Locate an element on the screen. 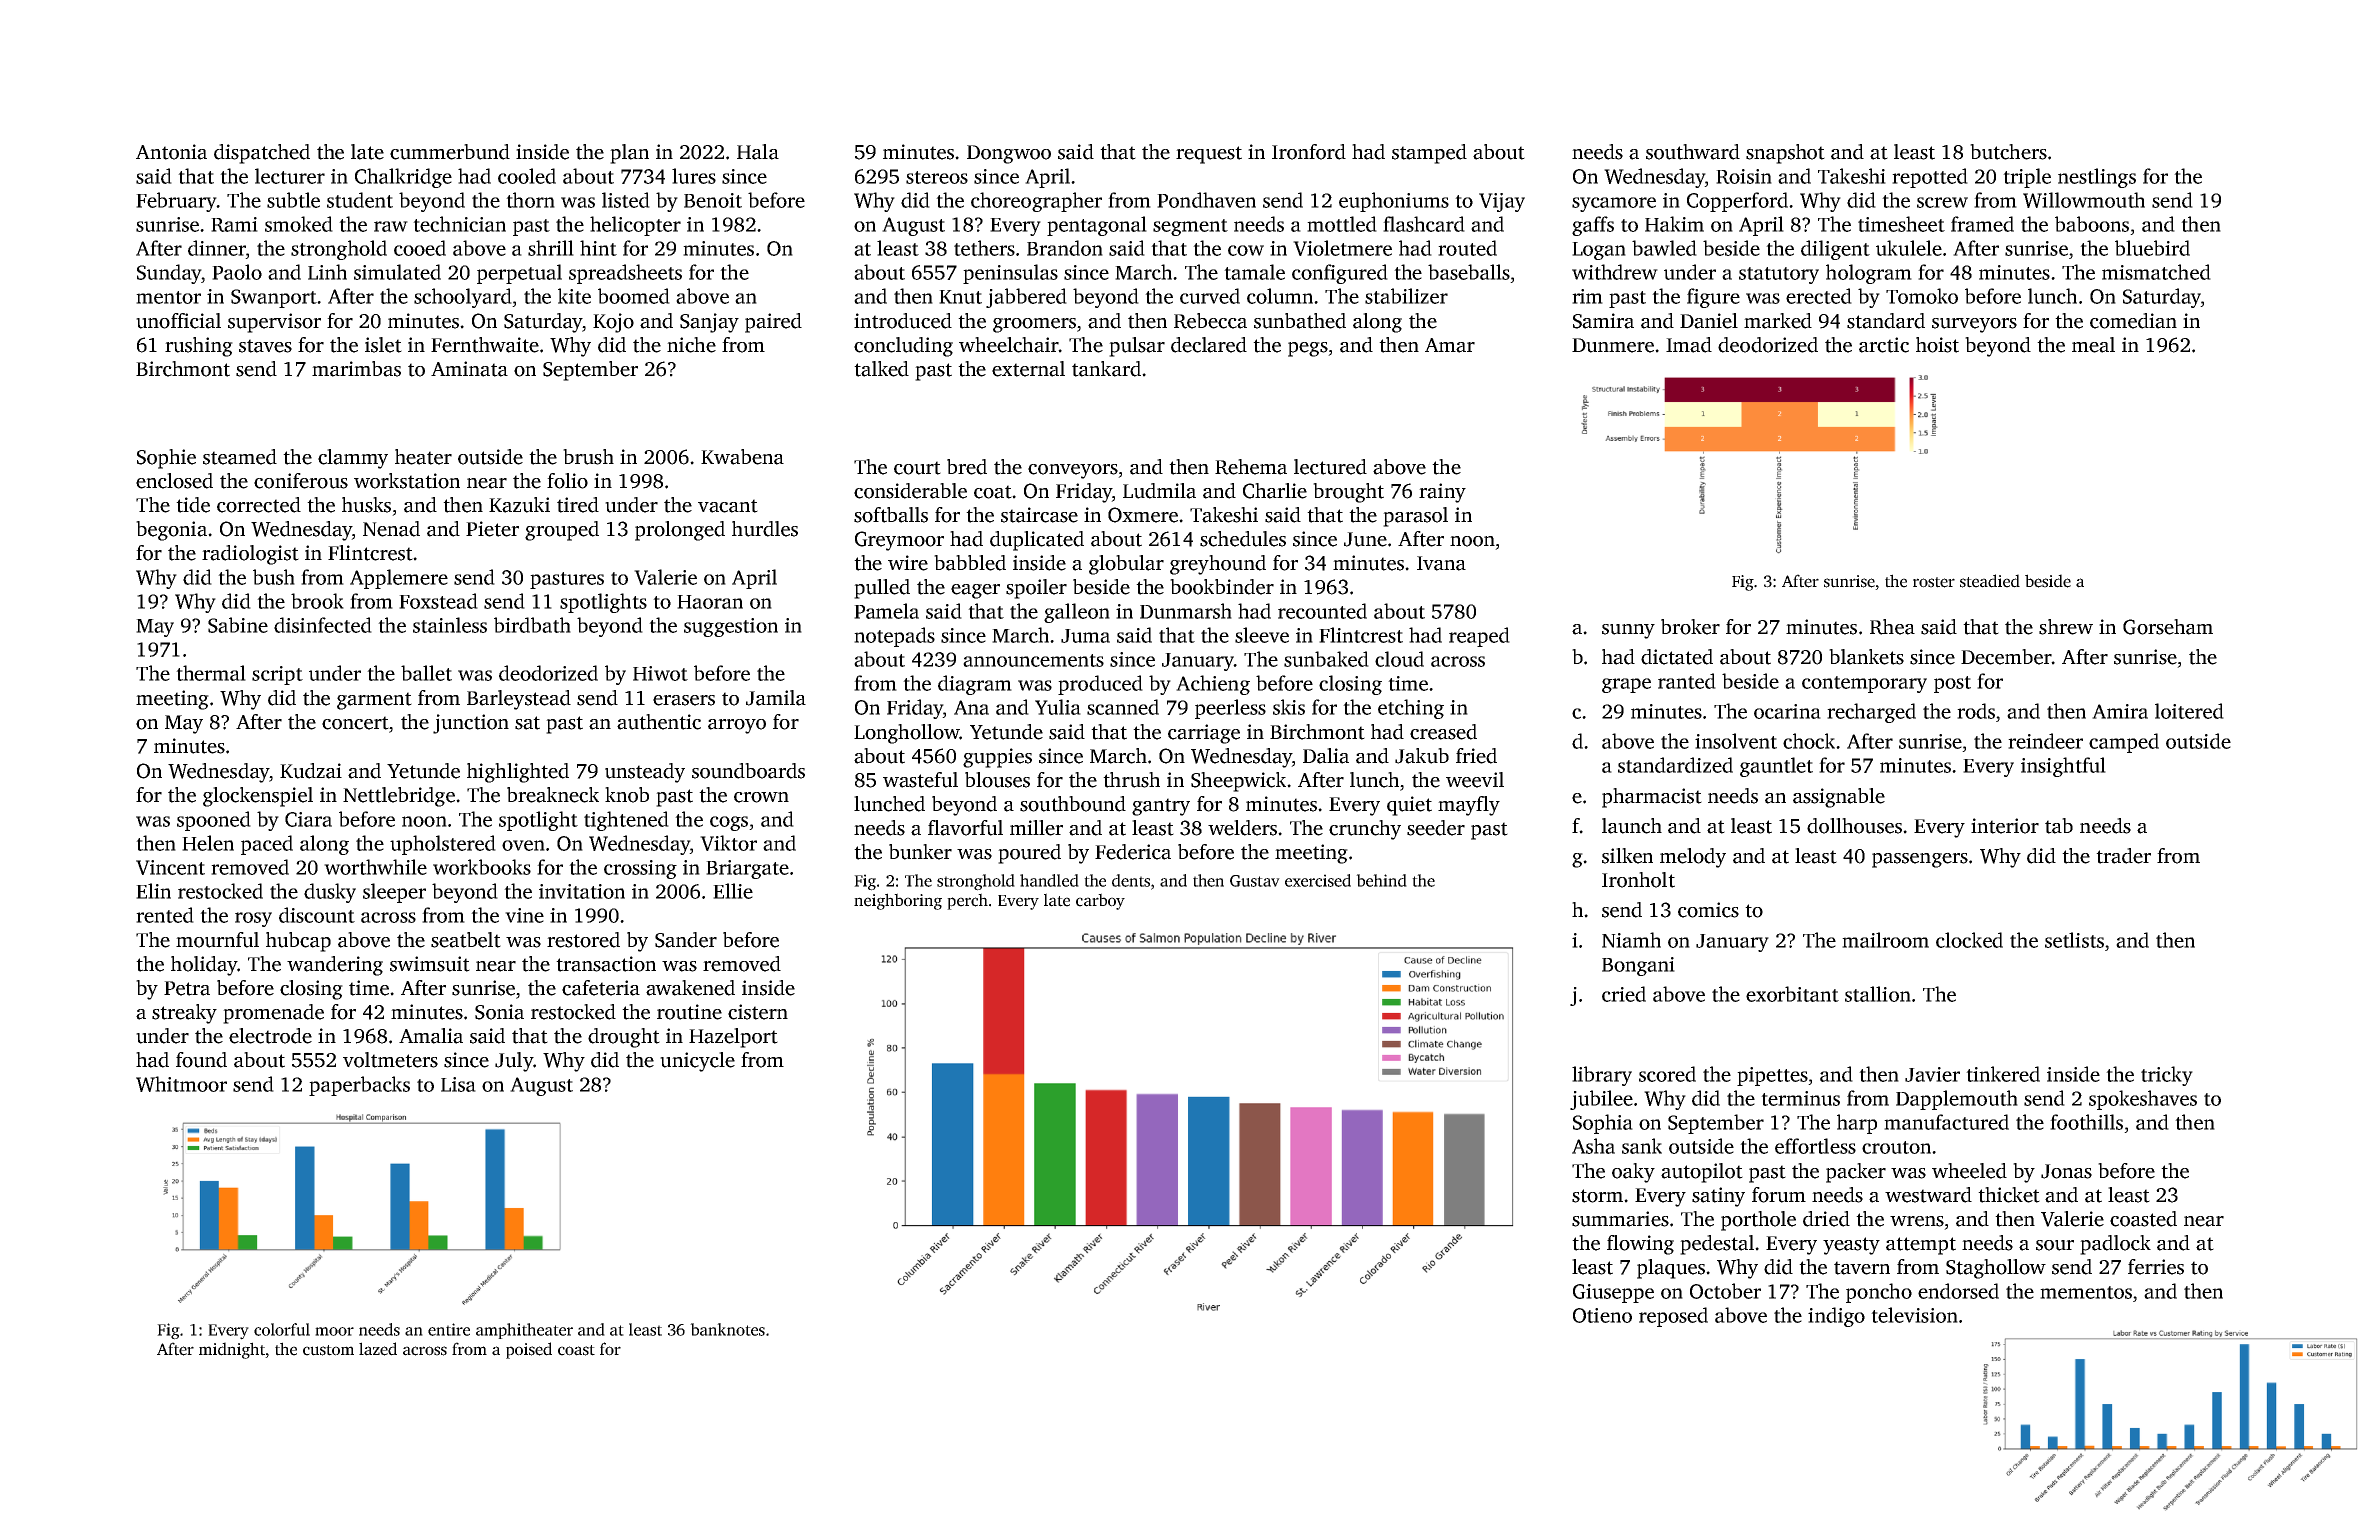  Otieno is located at coordinates (1602, 1315).
